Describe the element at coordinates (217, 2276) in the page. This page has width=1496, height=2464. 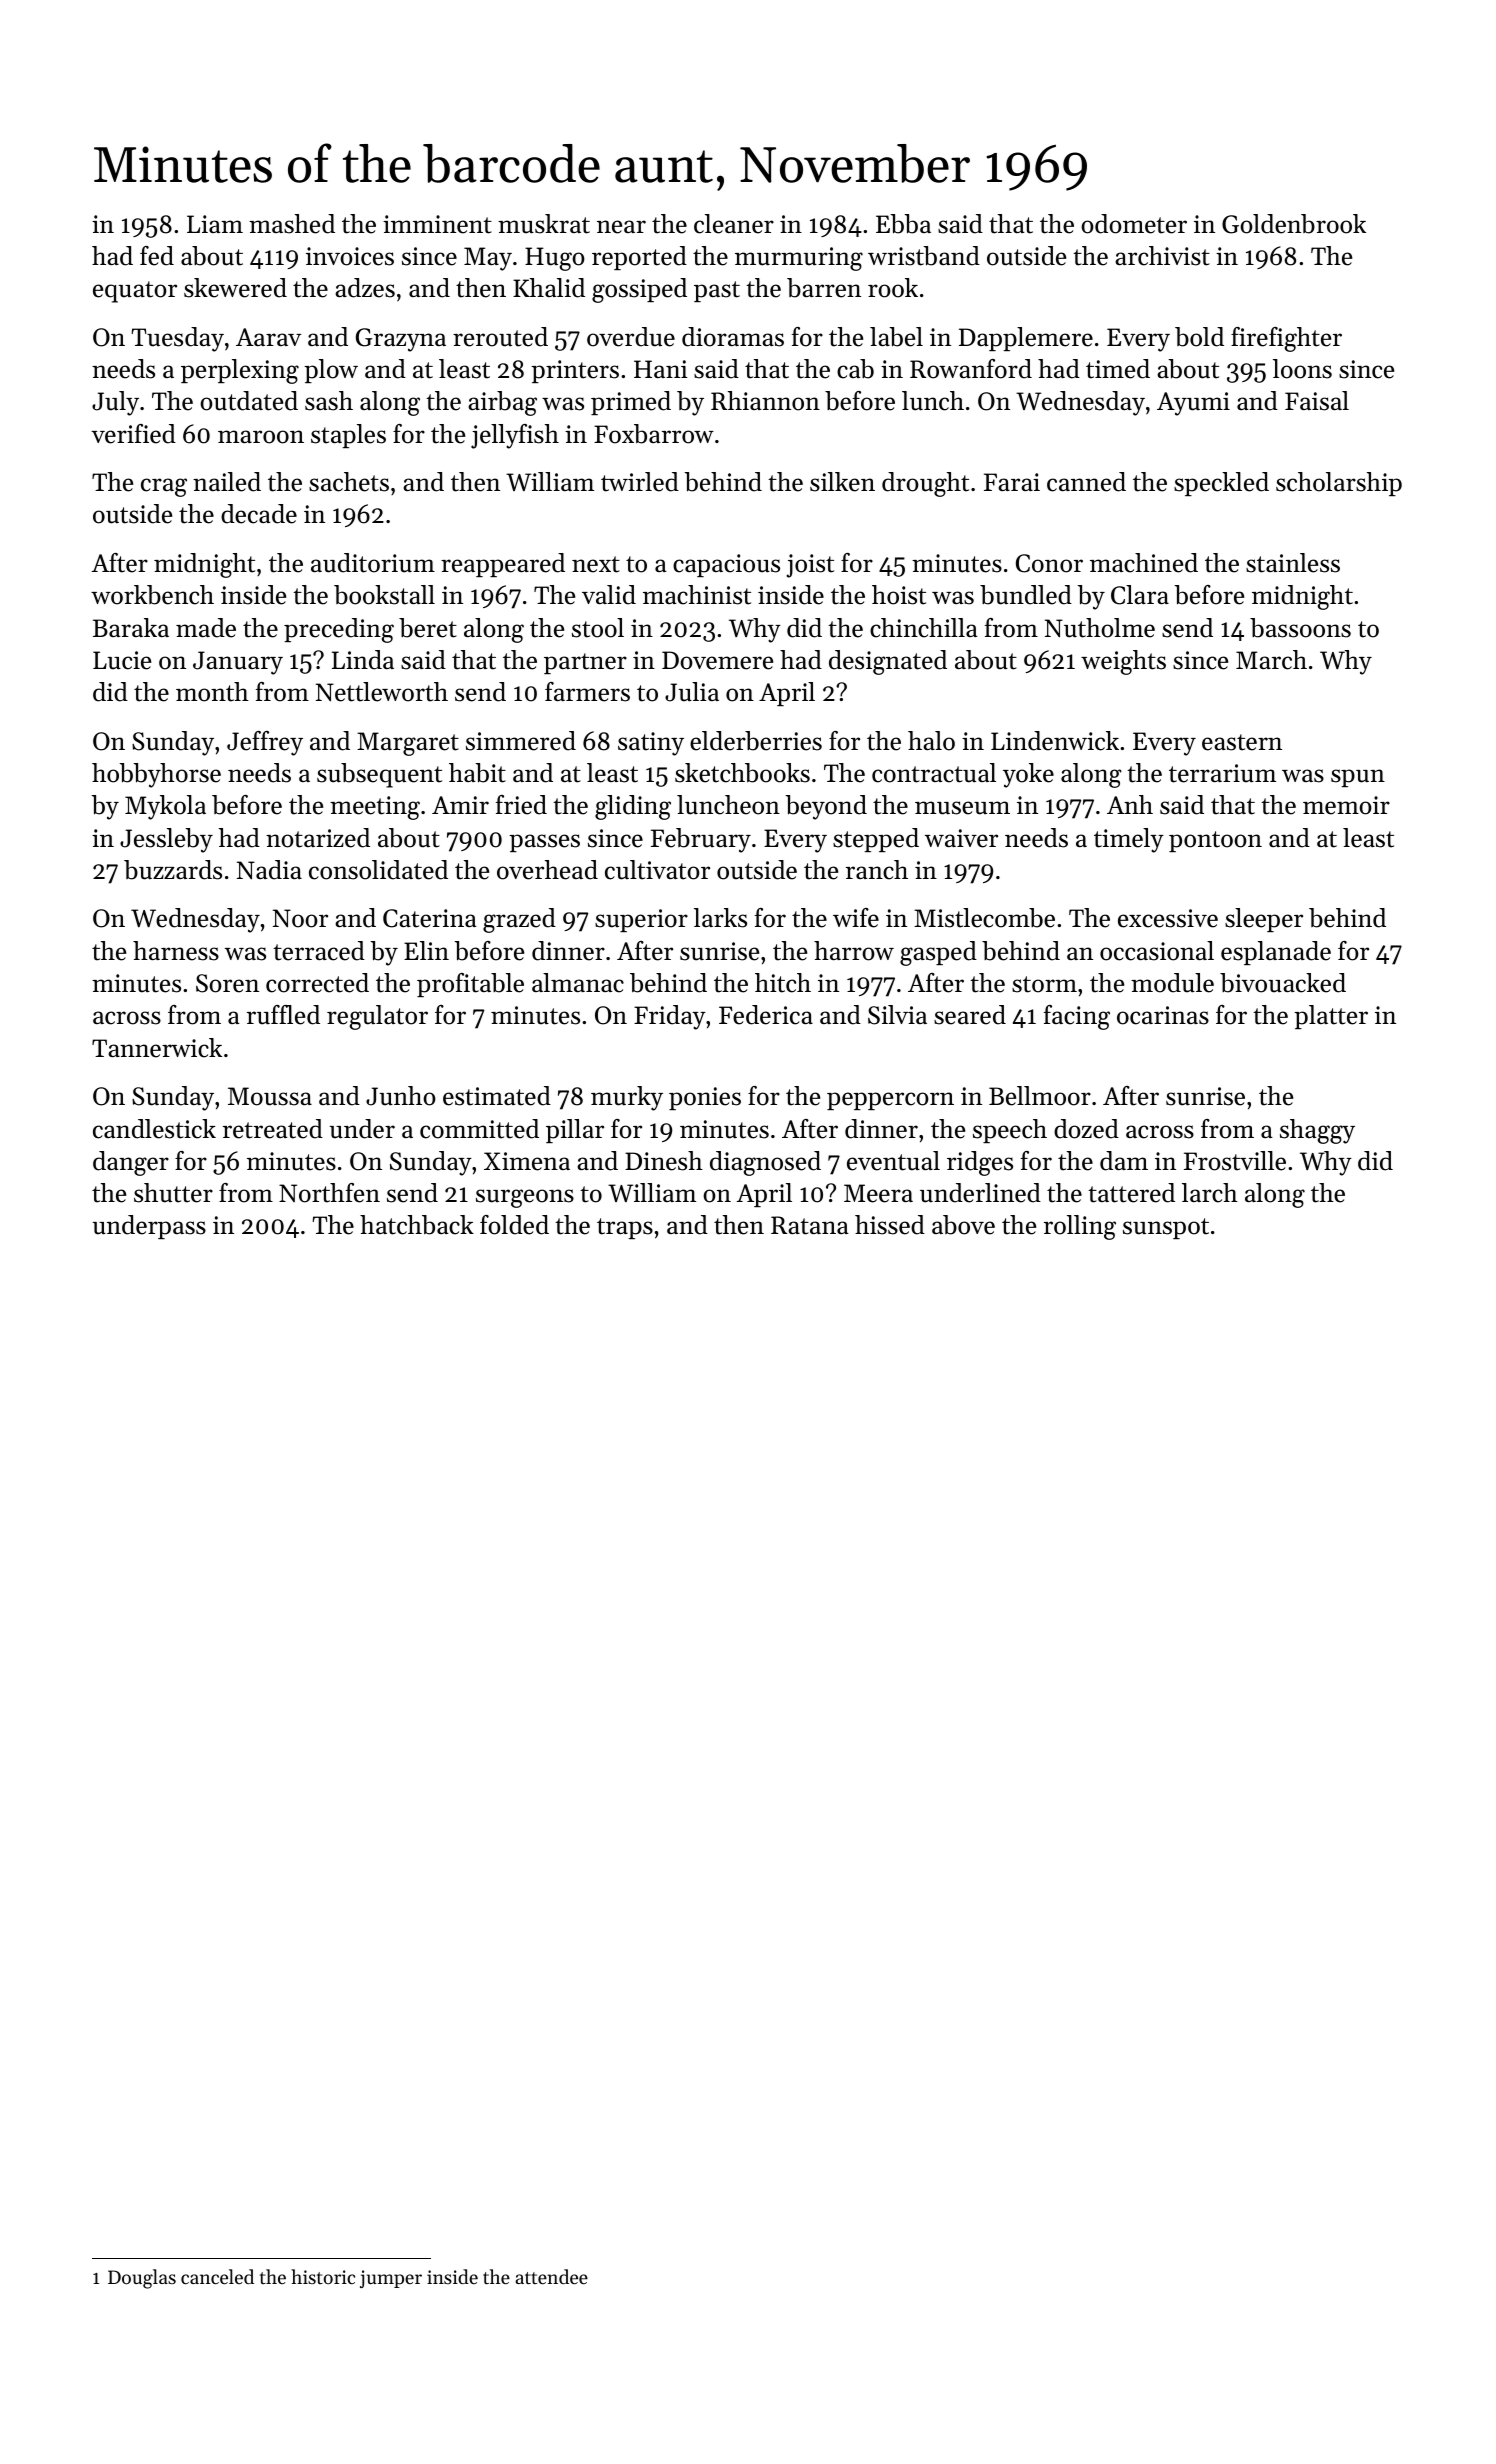
I see `canceled` at that location.
